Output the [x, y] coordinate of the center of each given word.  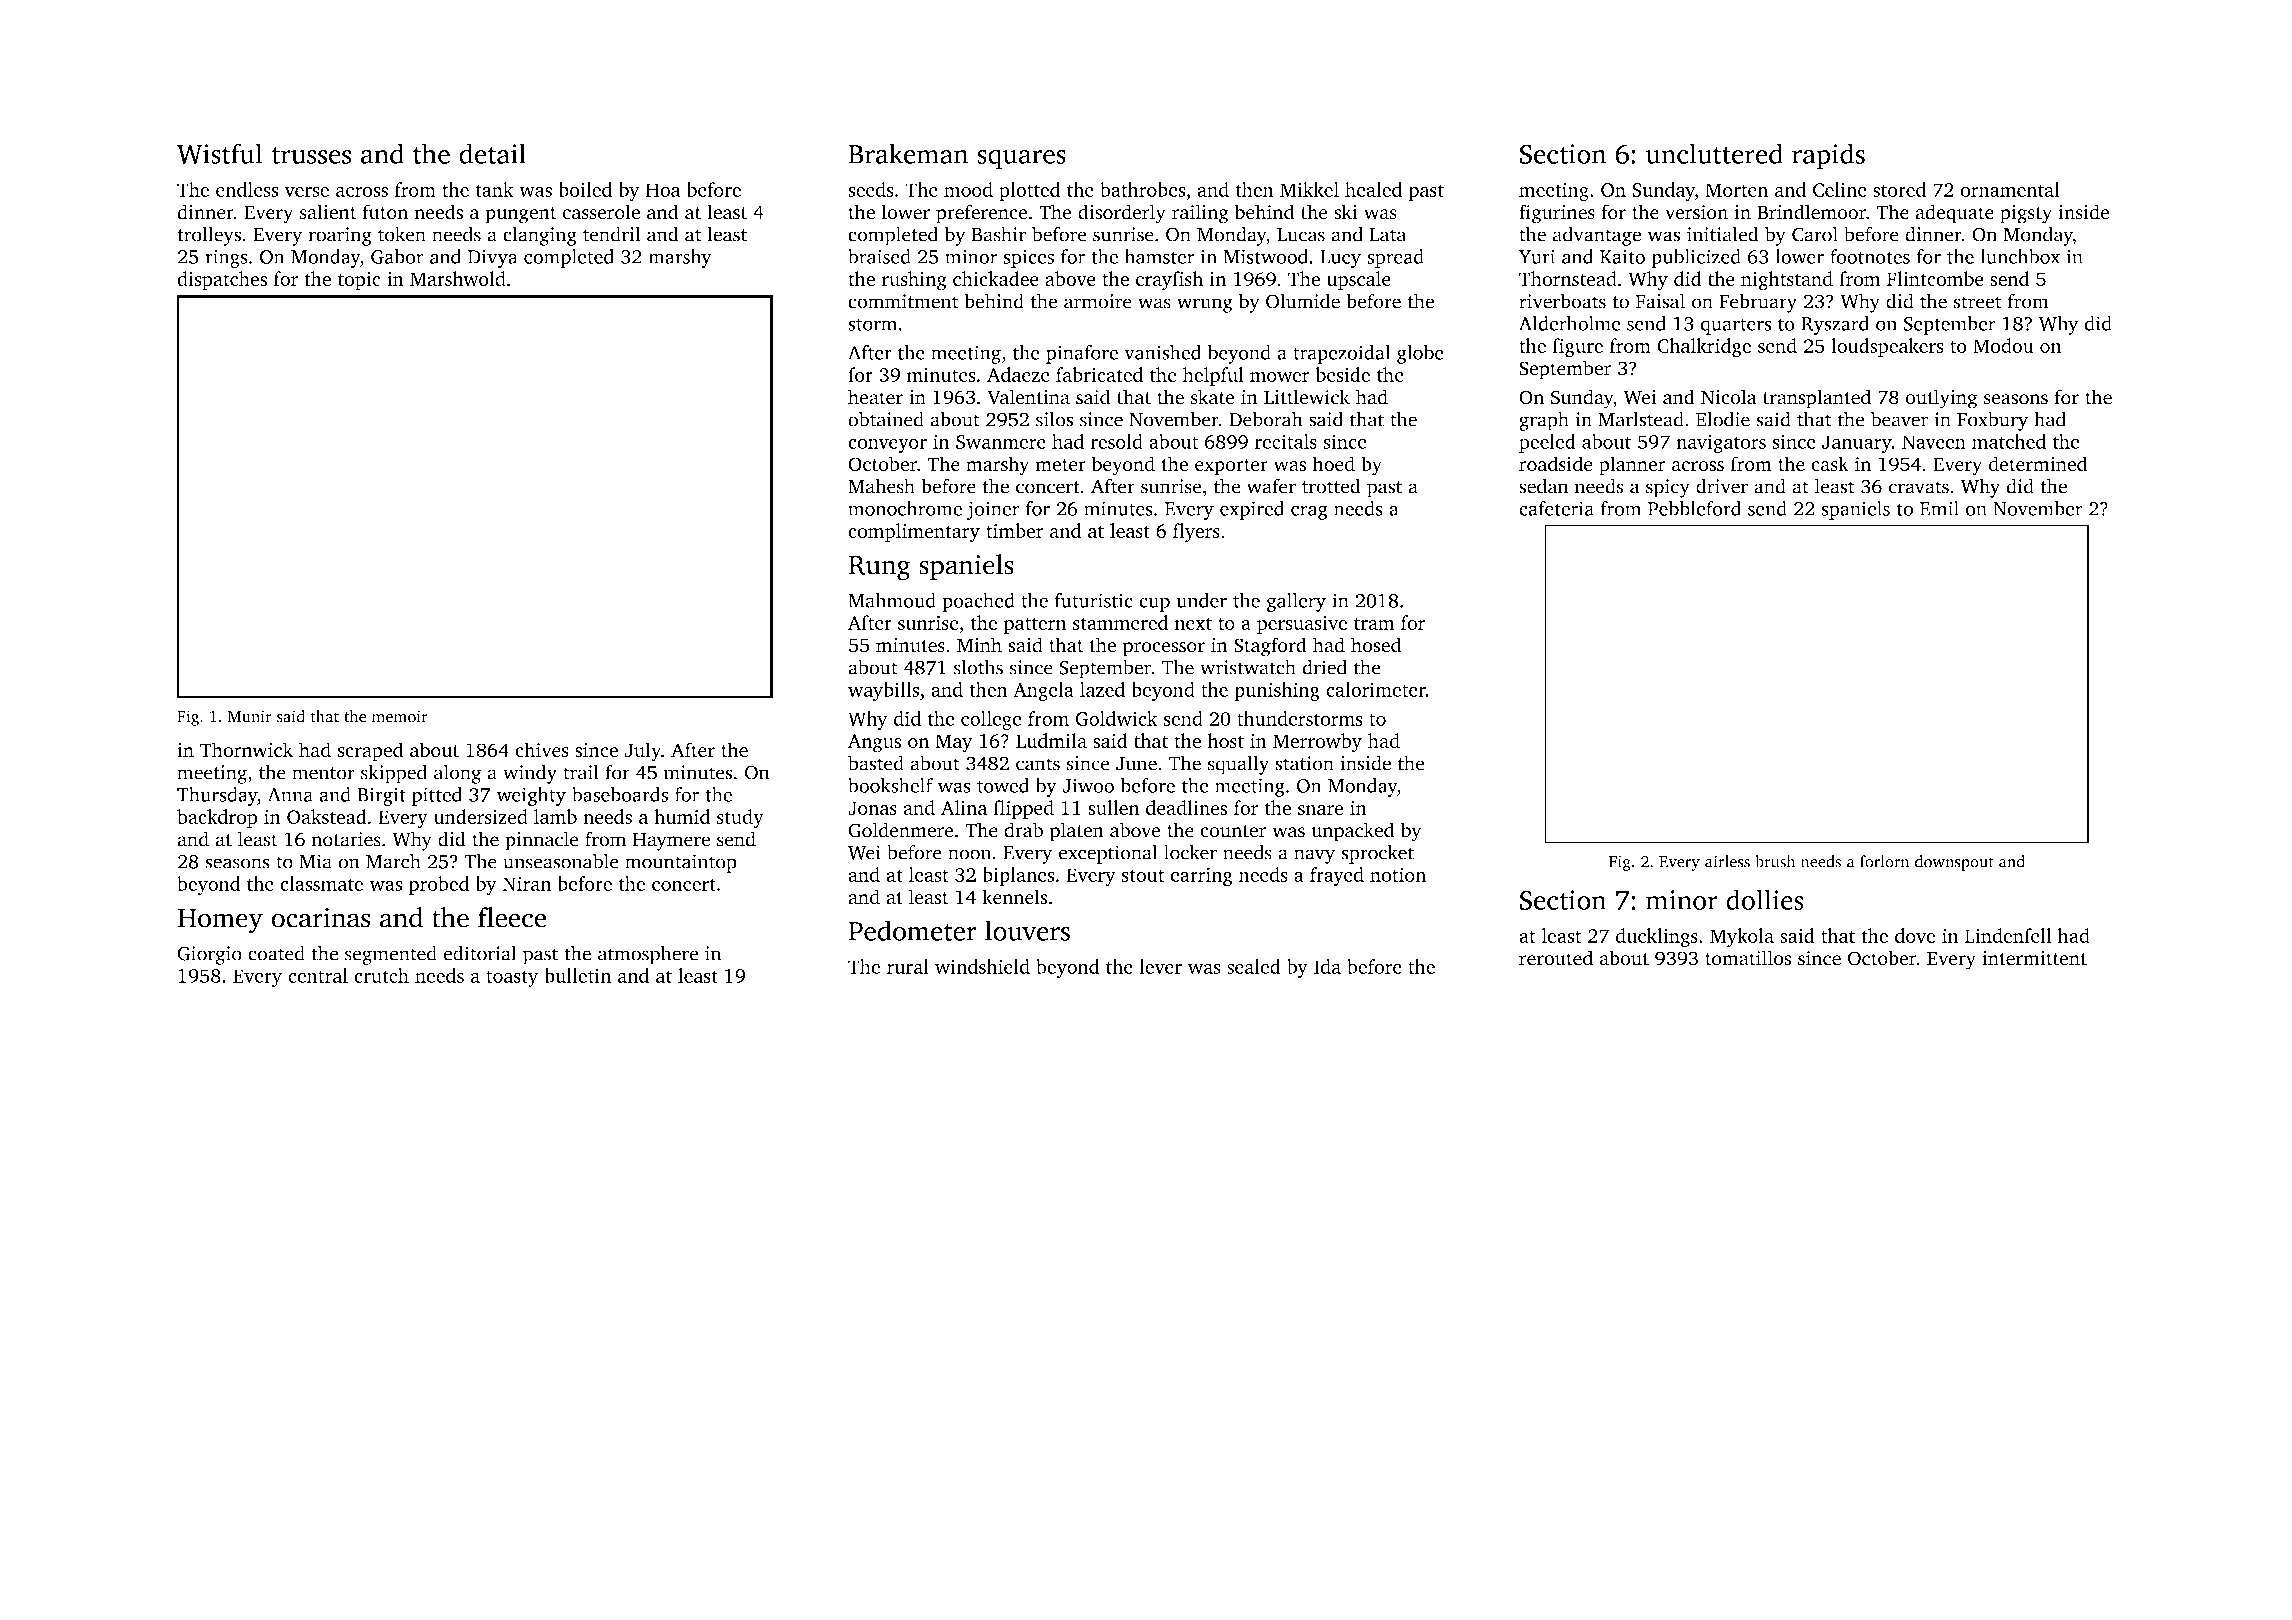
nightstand [1787, 281]
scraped [370, 752]
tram [1374, 624]
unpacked [1352, 832]
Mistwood [1266, 256]
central [318, 975]
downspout [1954, 863]
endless [247, 189]
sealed [1253, 966]
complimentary [914, 533]
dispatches [222, 281]
